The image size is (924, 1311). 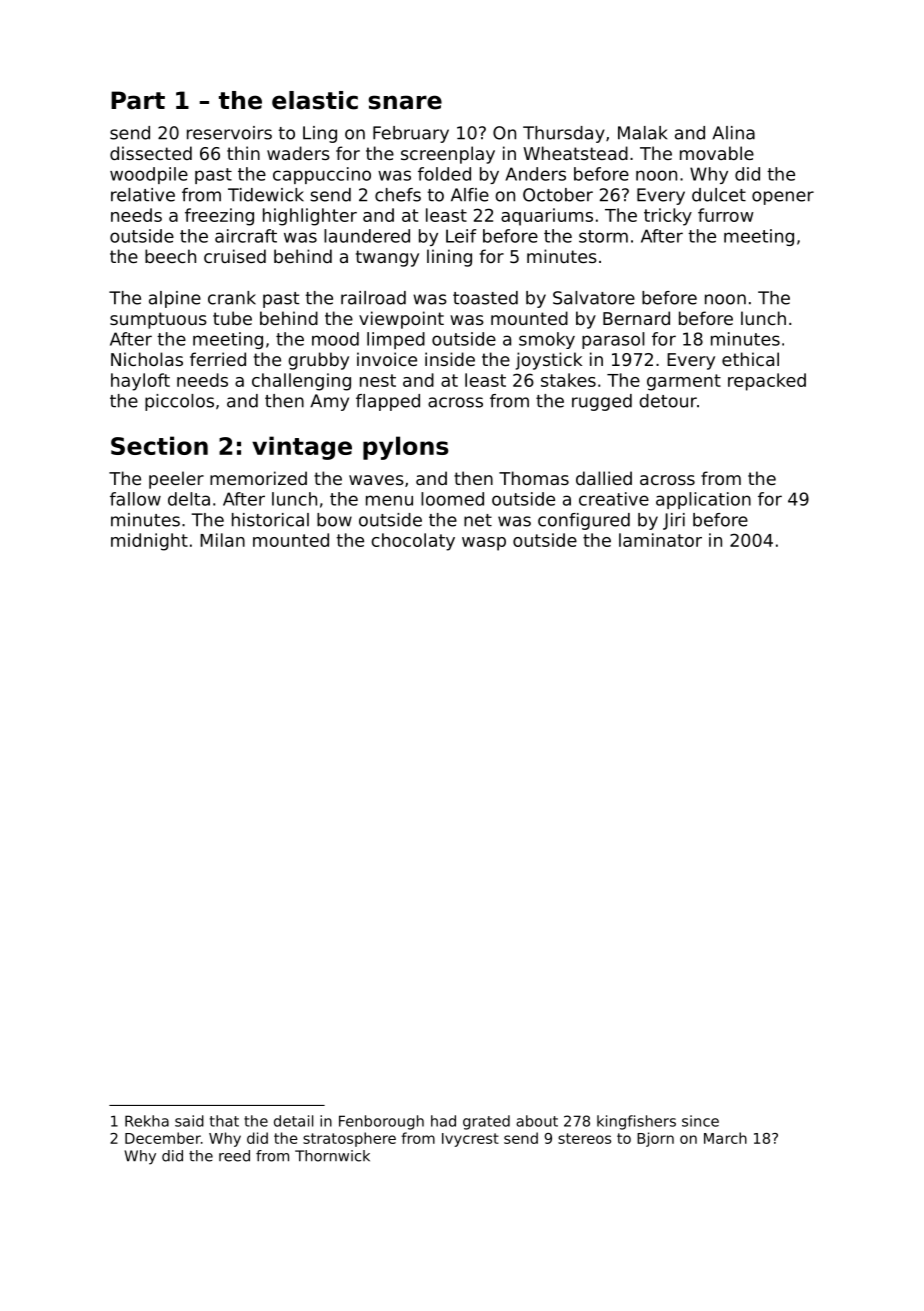 I want to click on laminator, so click(x=660, y=540).
